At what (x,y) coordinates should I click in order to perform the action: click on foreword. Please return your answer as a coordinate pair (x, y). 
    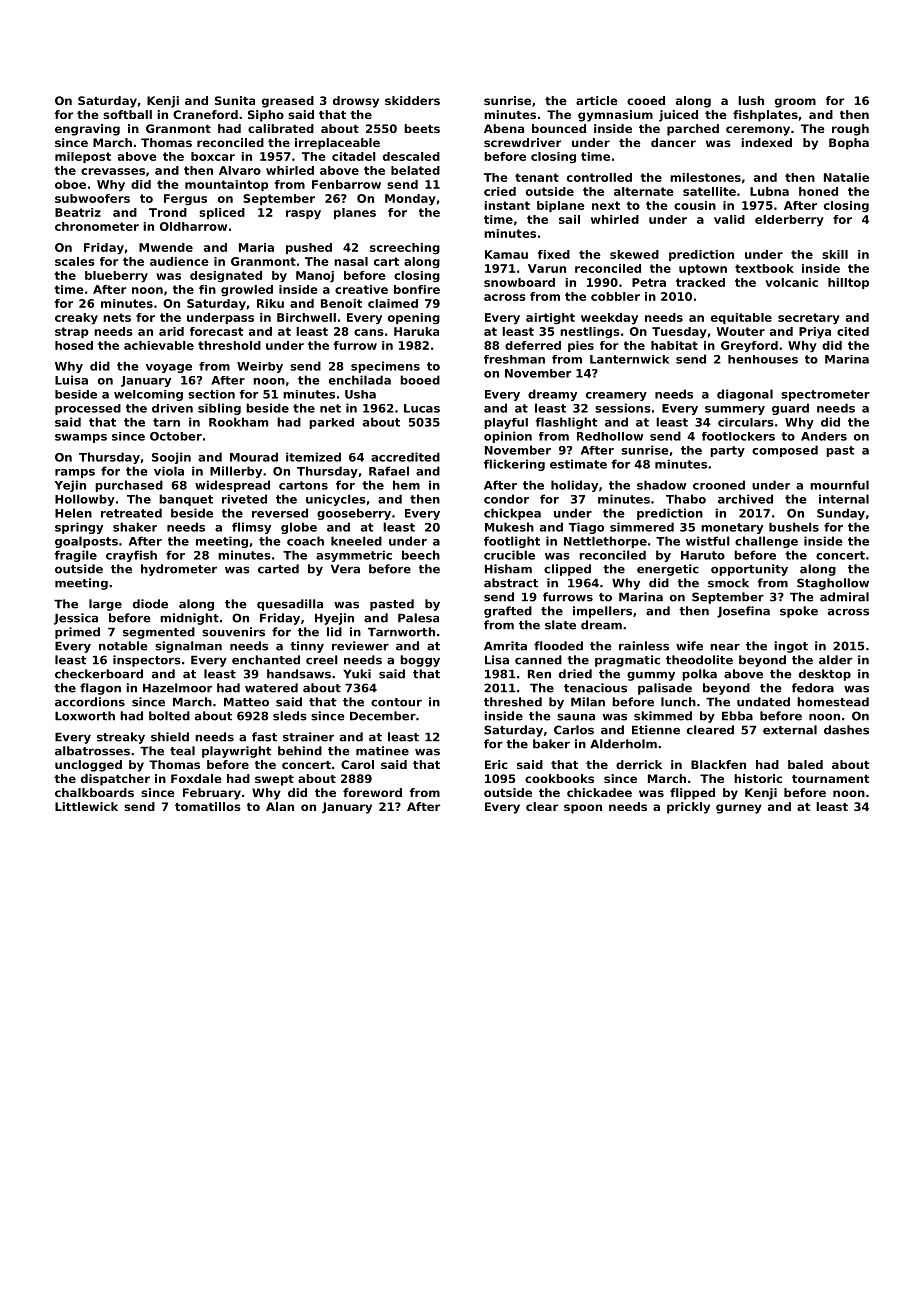
    Looking at the image, I should click on (372, 792).
